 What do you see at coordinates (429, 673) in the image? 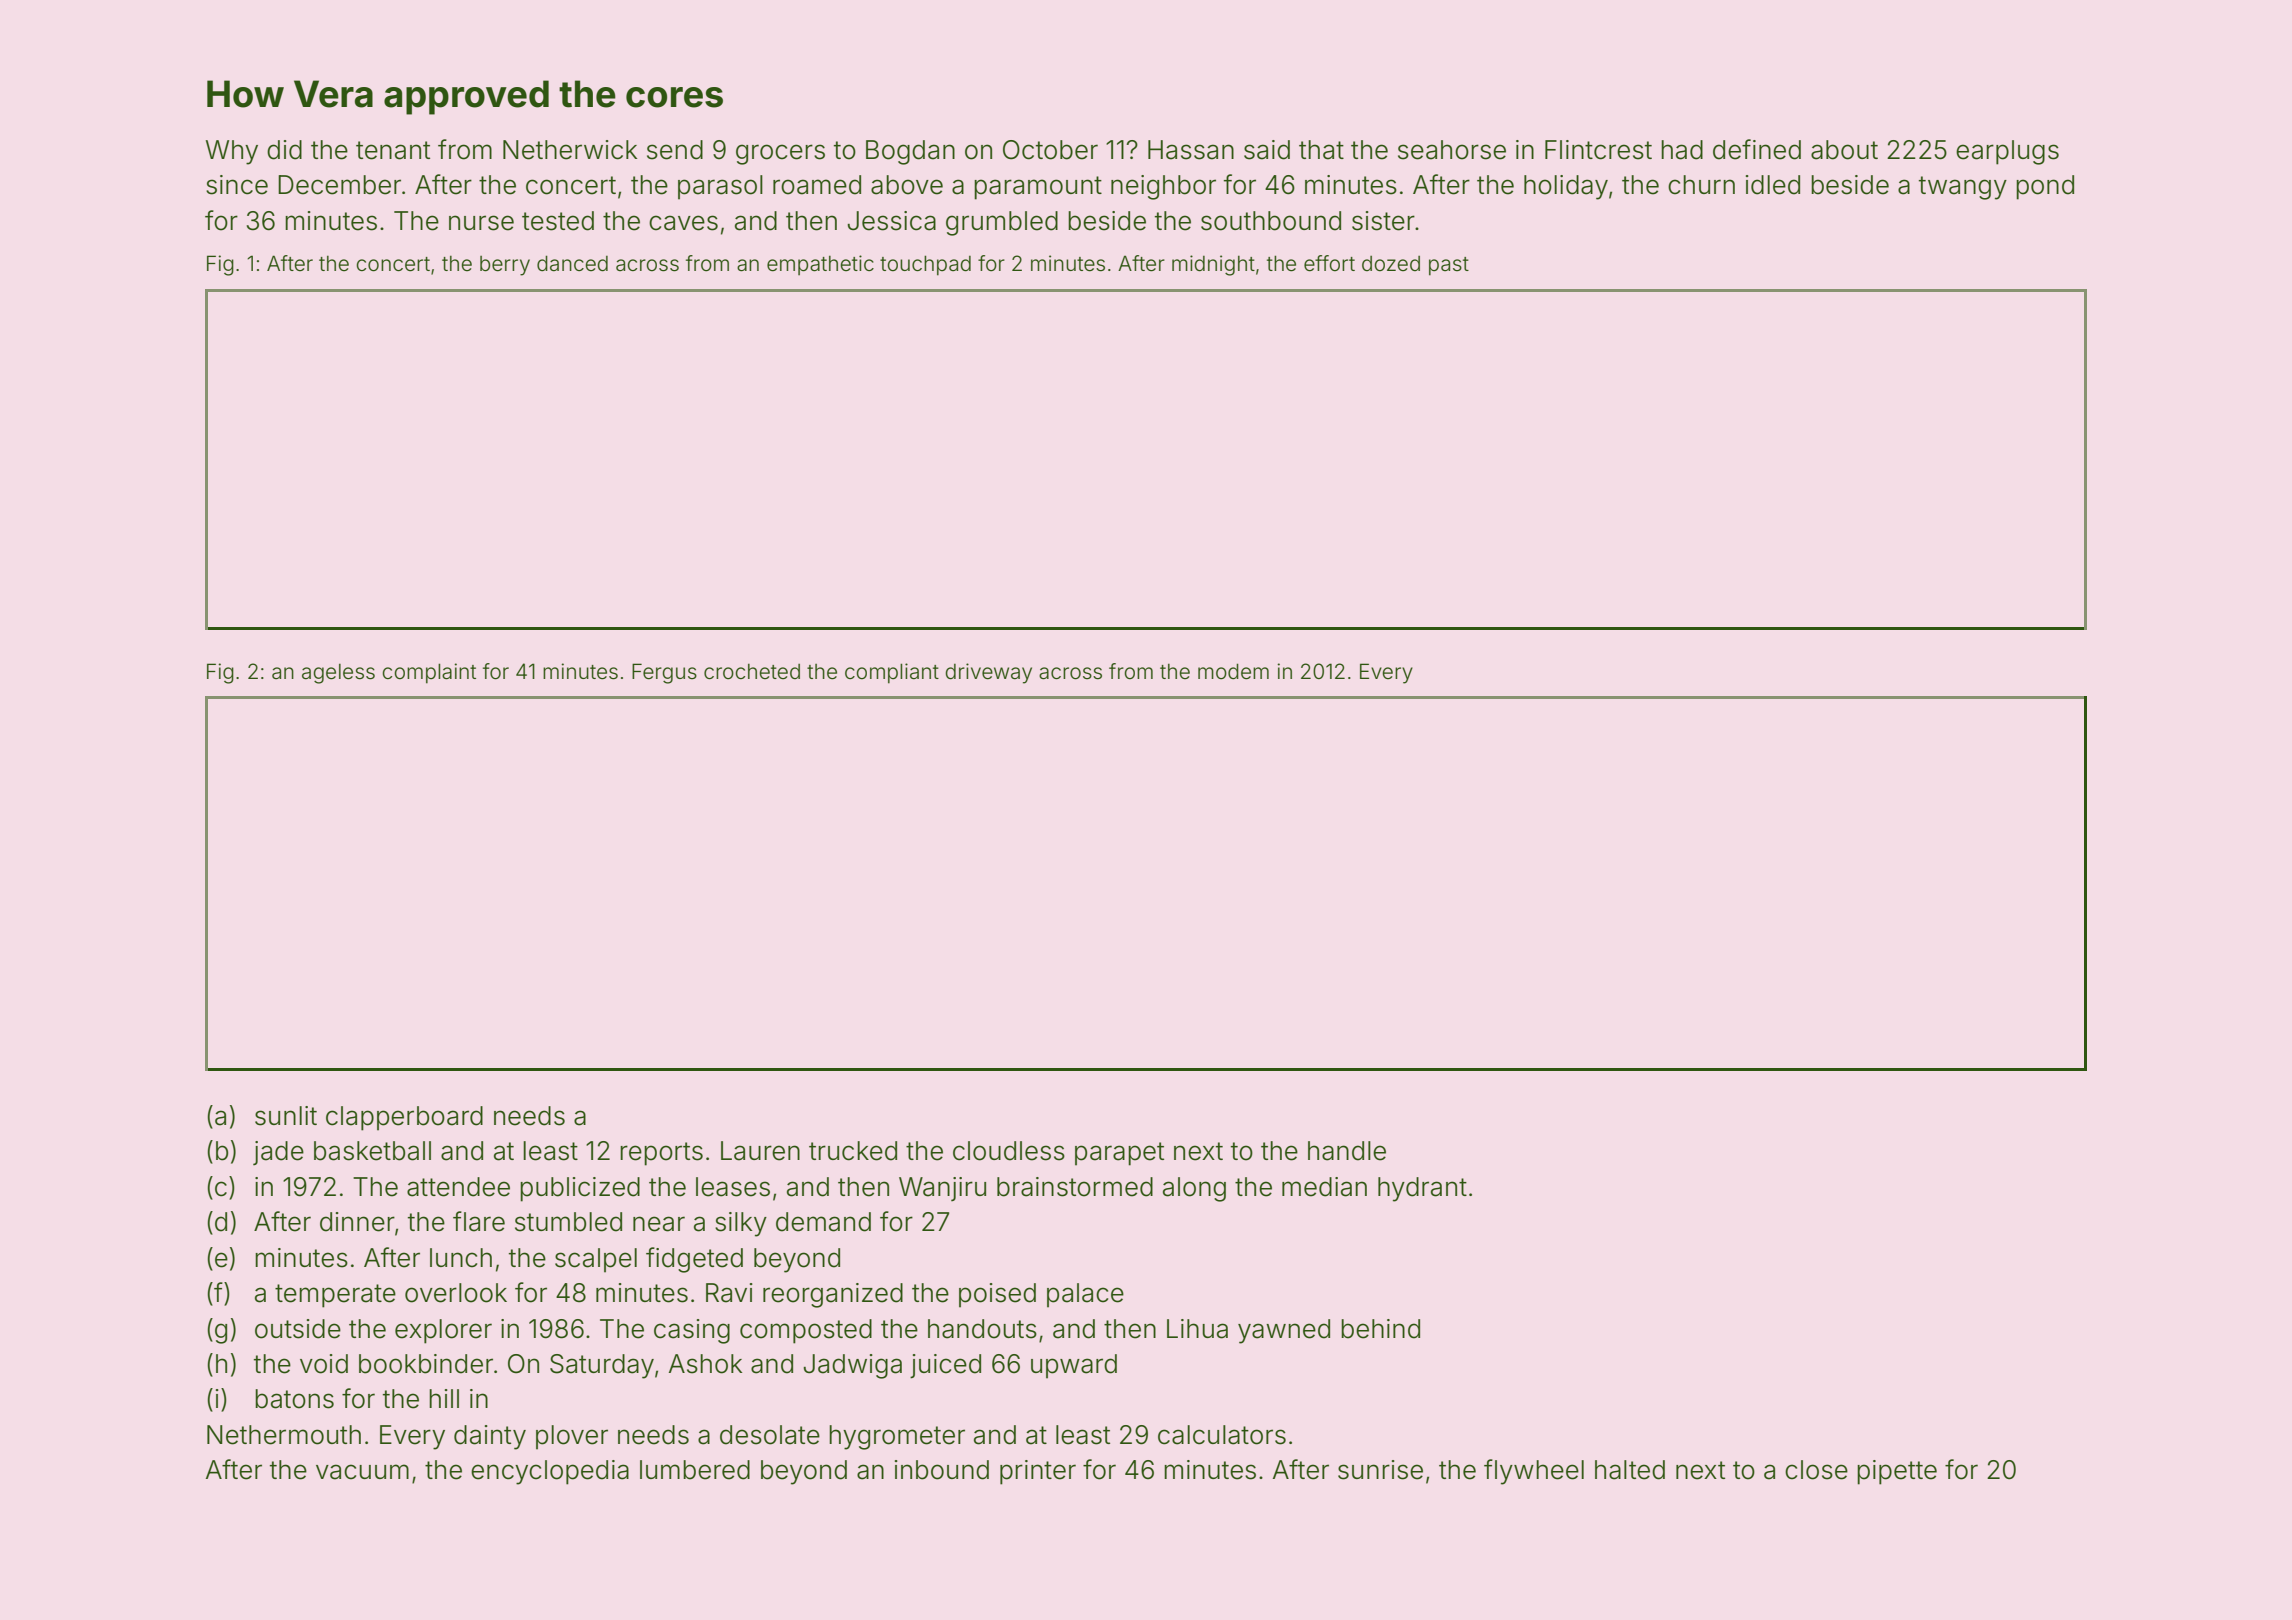
I see `complaint` at bounding box center [429, 673].
